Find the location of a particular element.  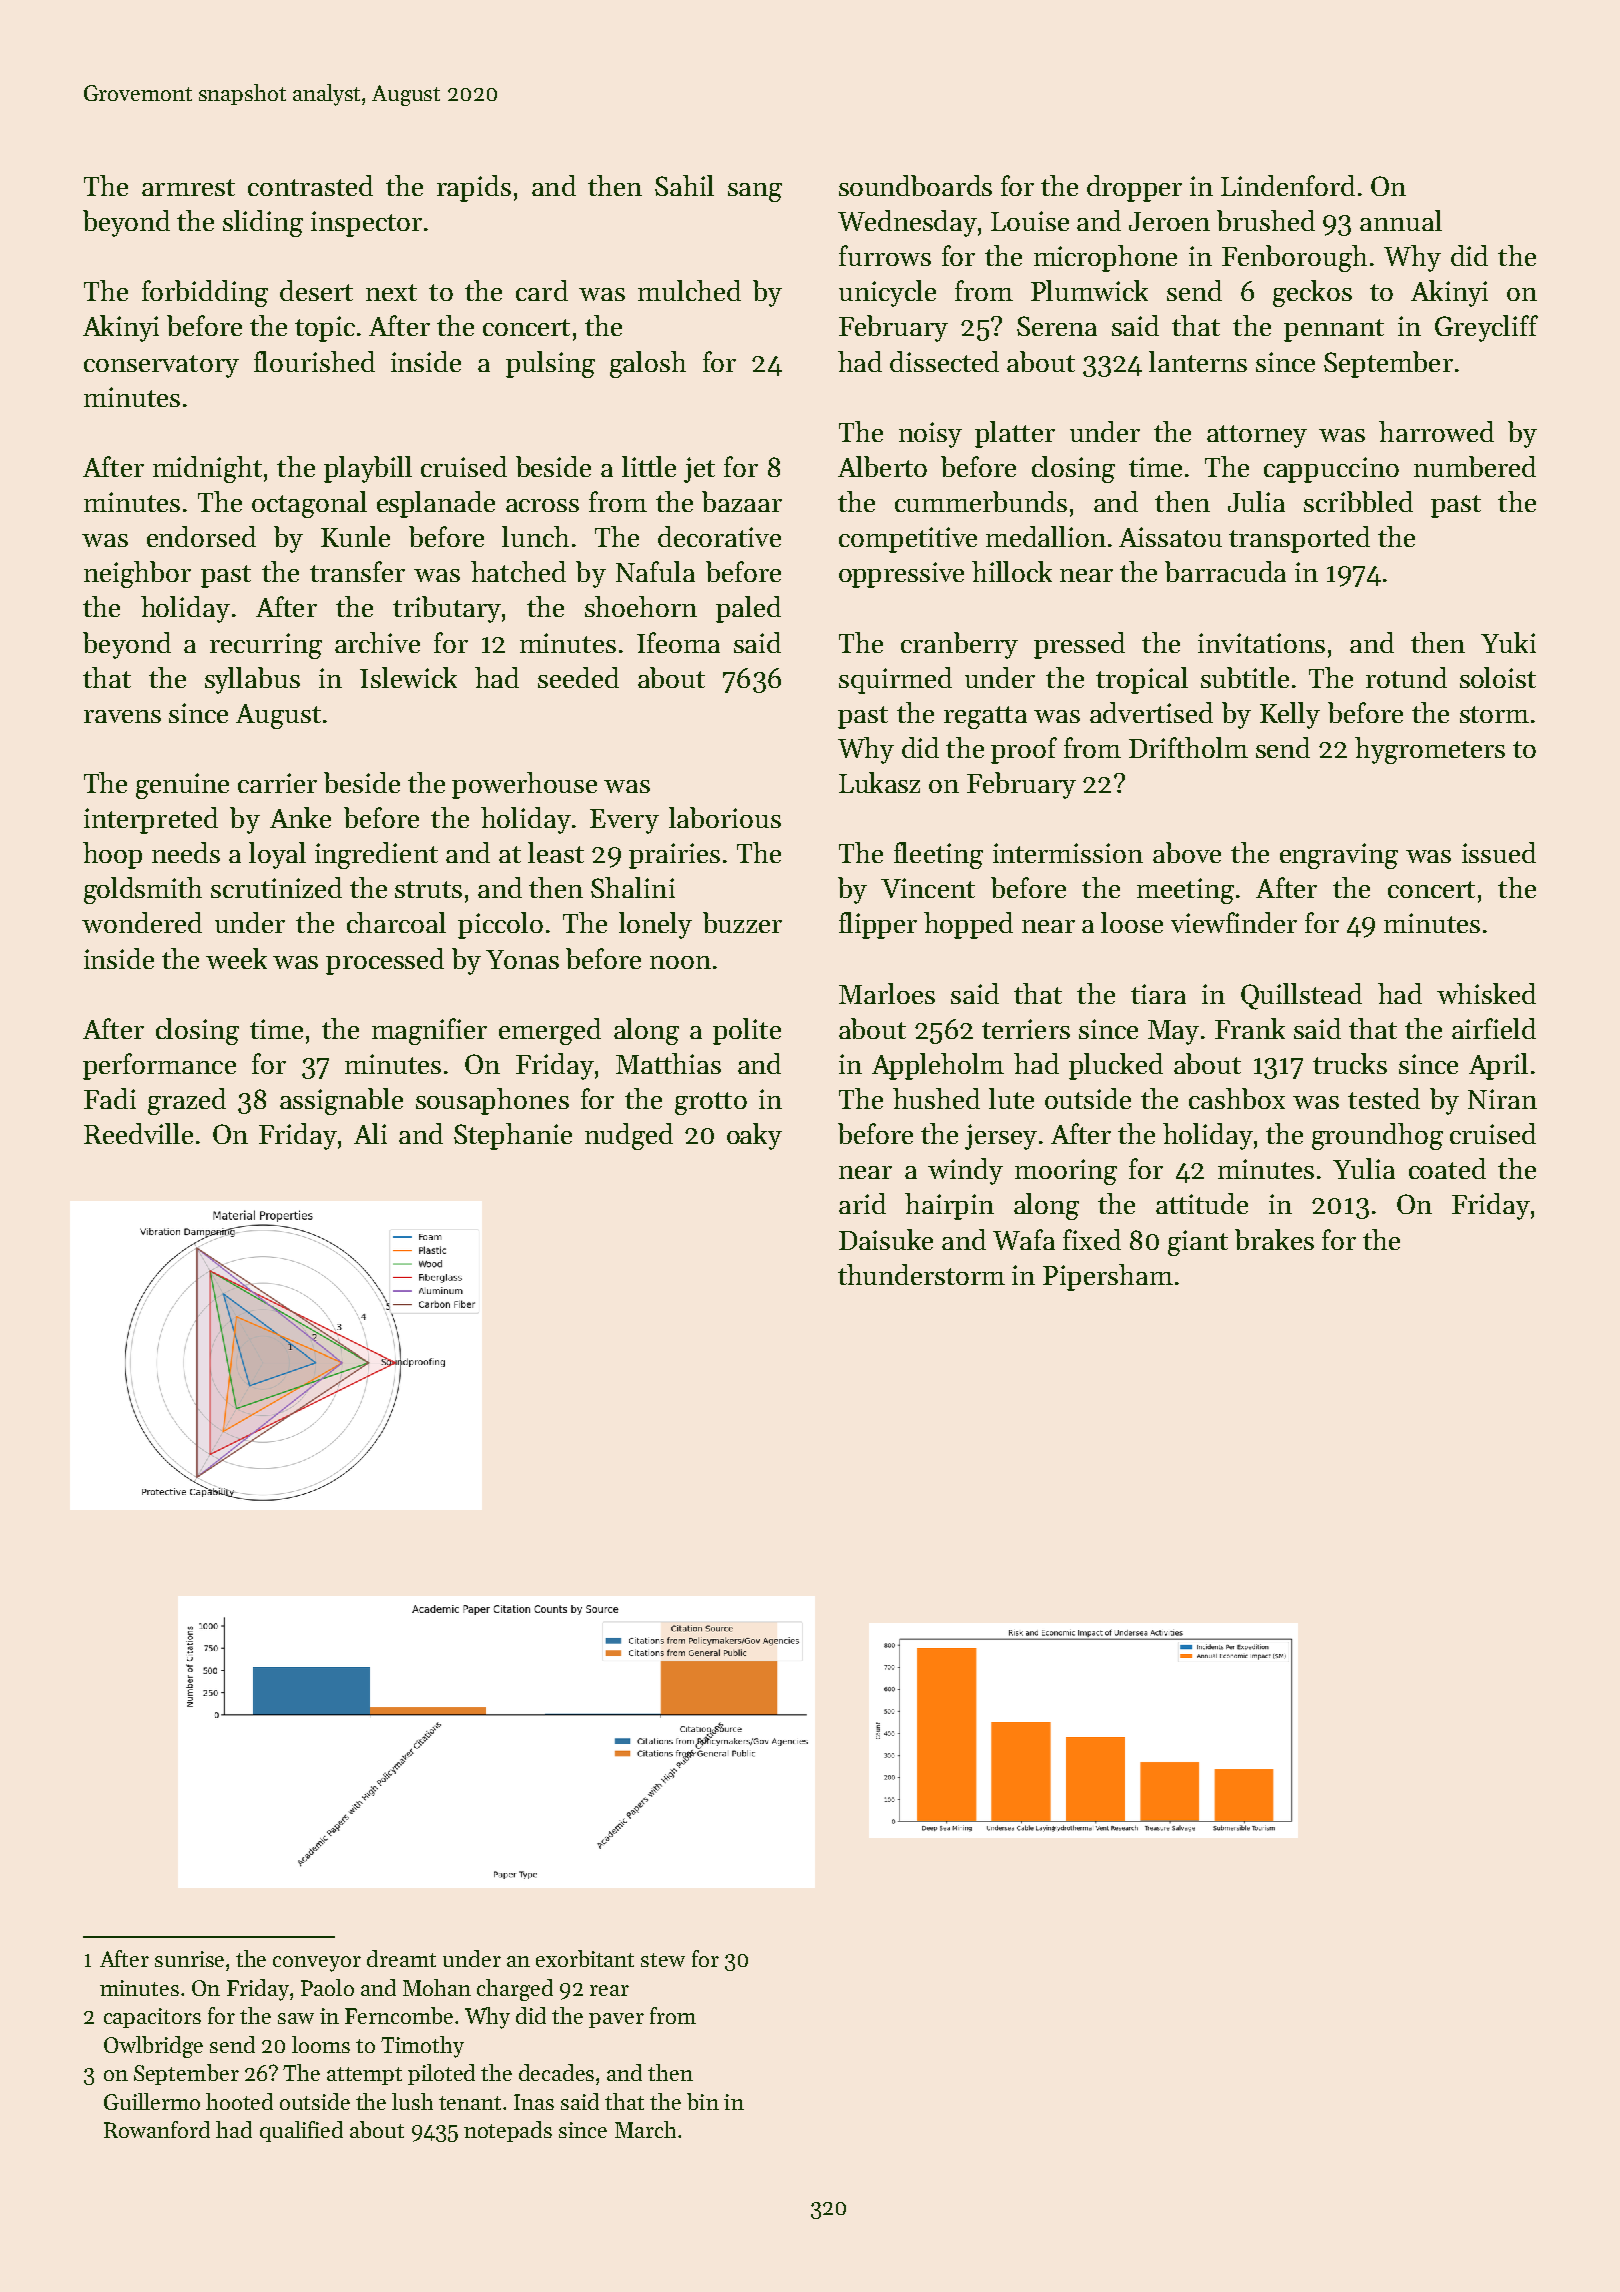

dreamt is located at coordinates (401, 1958).
